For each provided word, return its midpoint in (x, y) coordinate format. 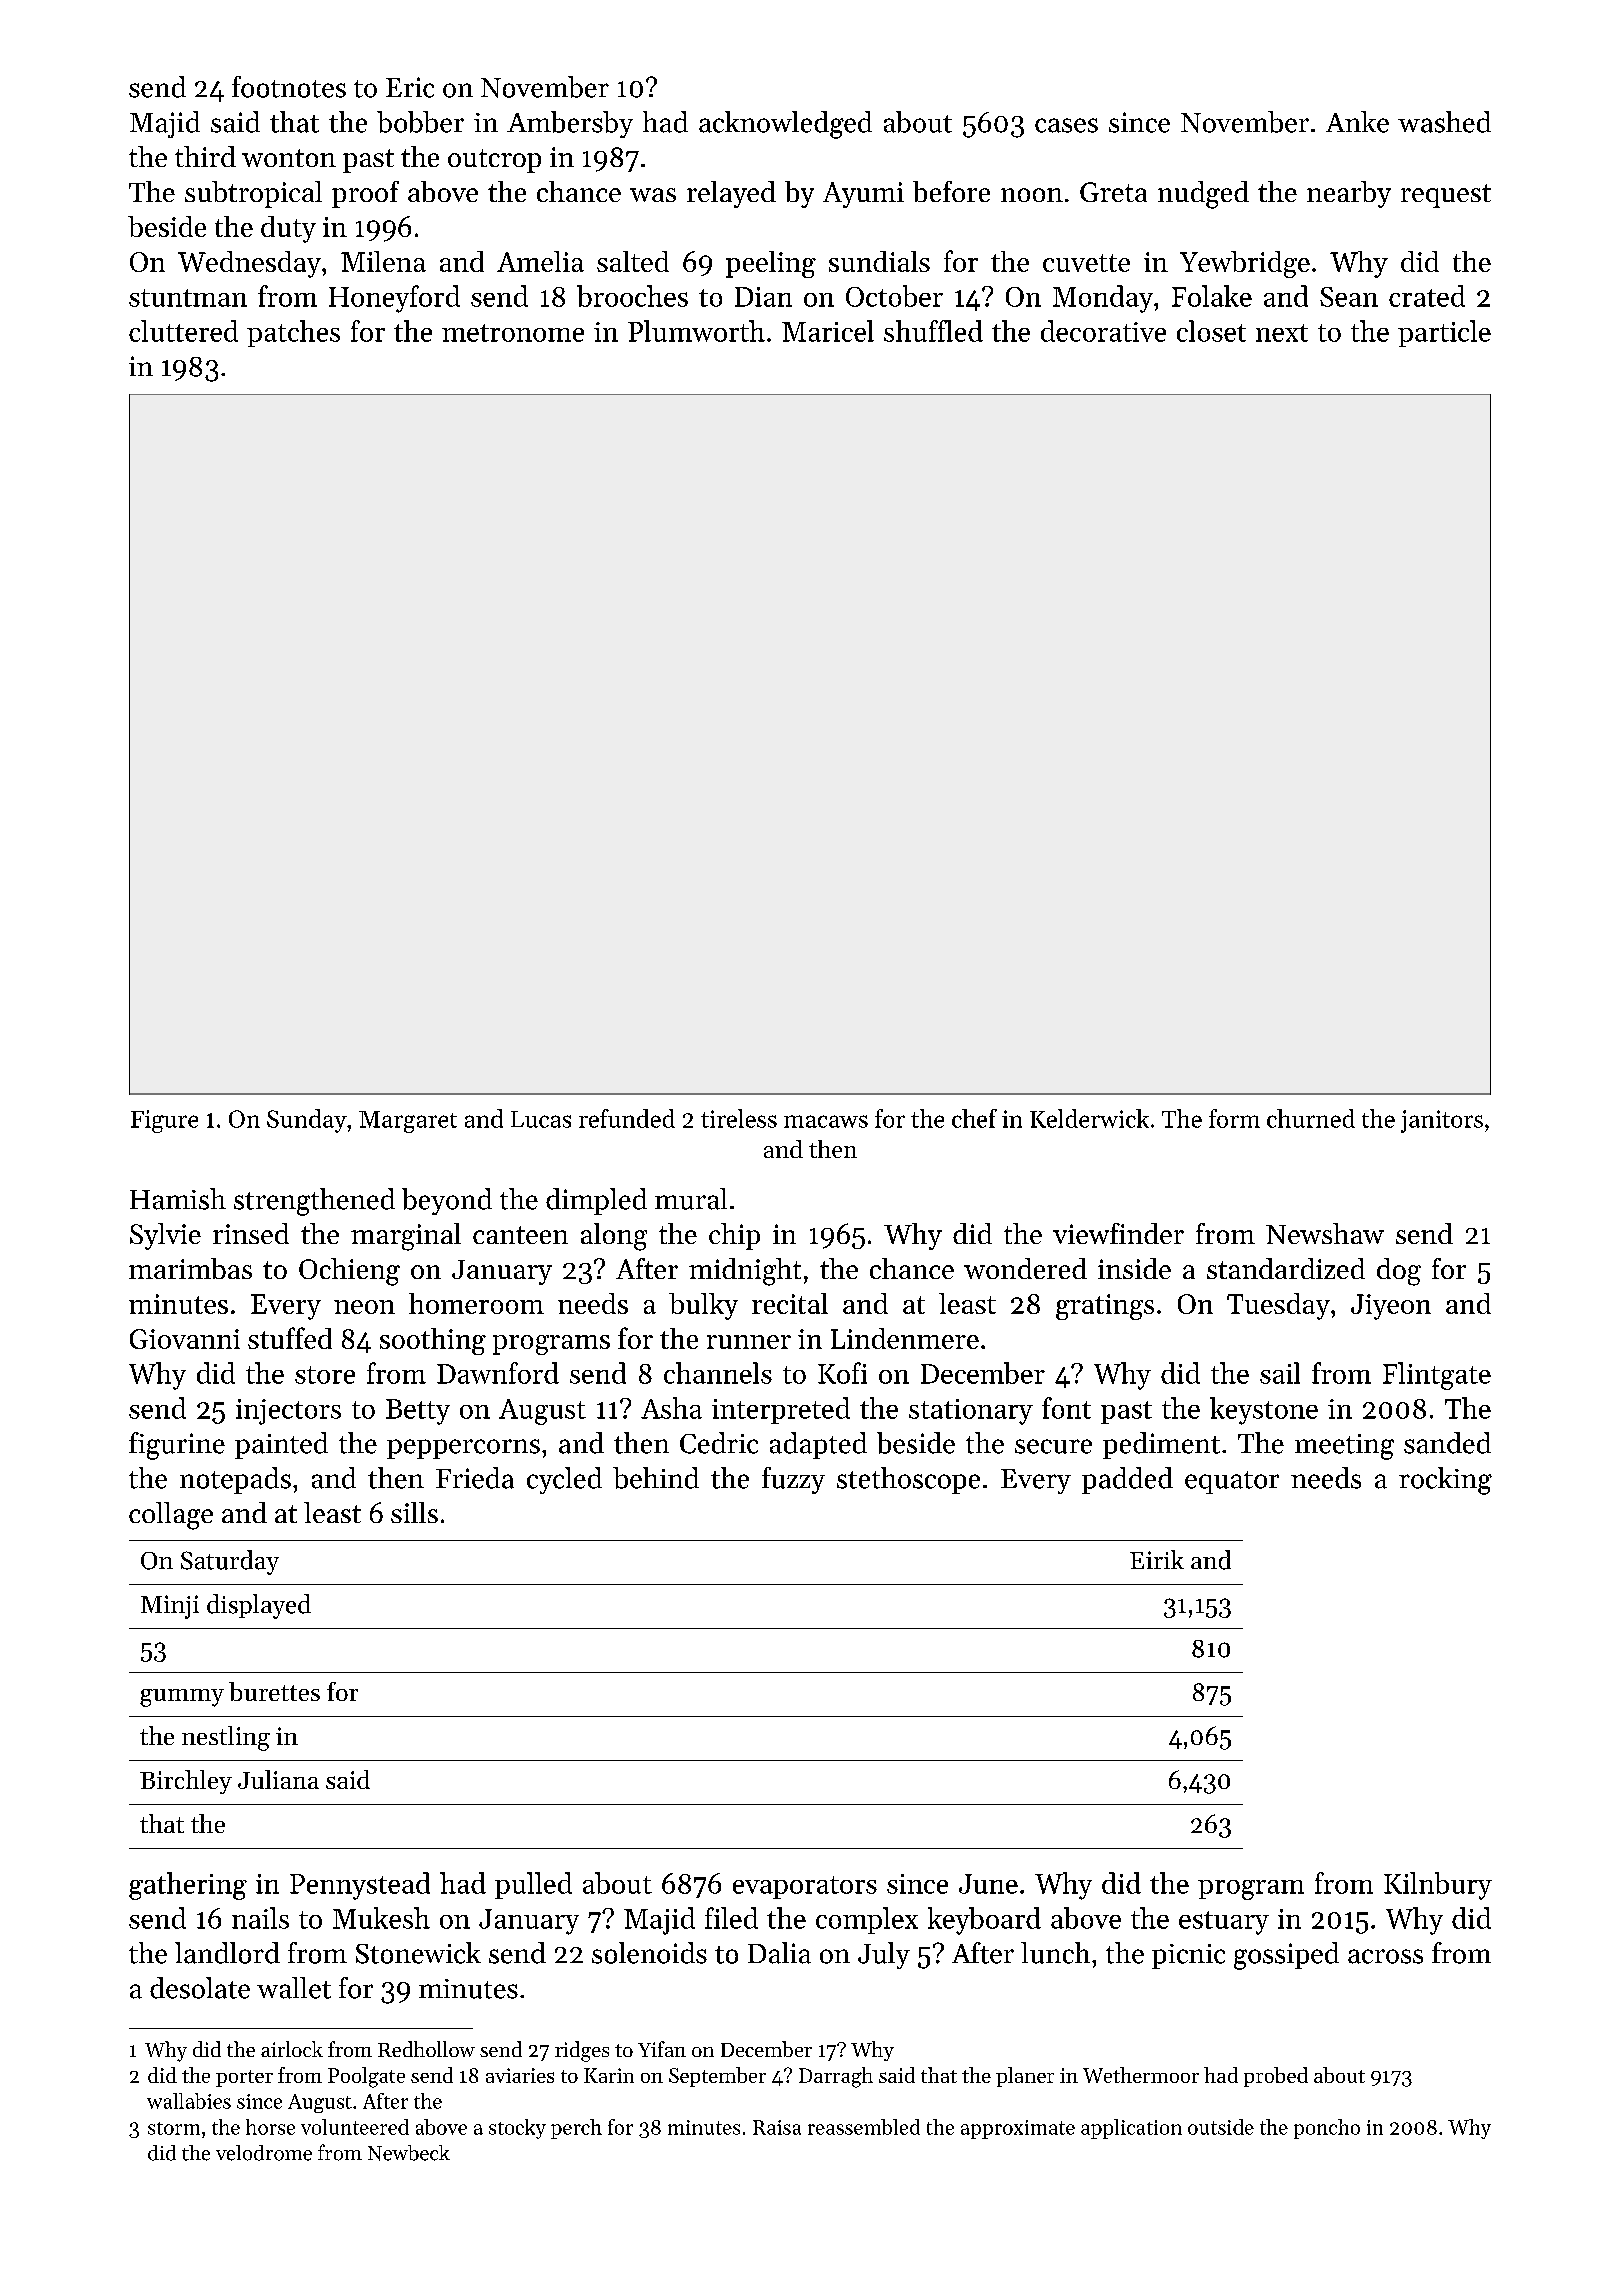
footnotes (289, 87)
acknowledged (785, 125)
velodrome (264, 2153)
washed (1444, 122)
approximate (1018, 2129)
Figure (164, 1121)
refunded (627, 1118)
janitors (1442, 1121)
